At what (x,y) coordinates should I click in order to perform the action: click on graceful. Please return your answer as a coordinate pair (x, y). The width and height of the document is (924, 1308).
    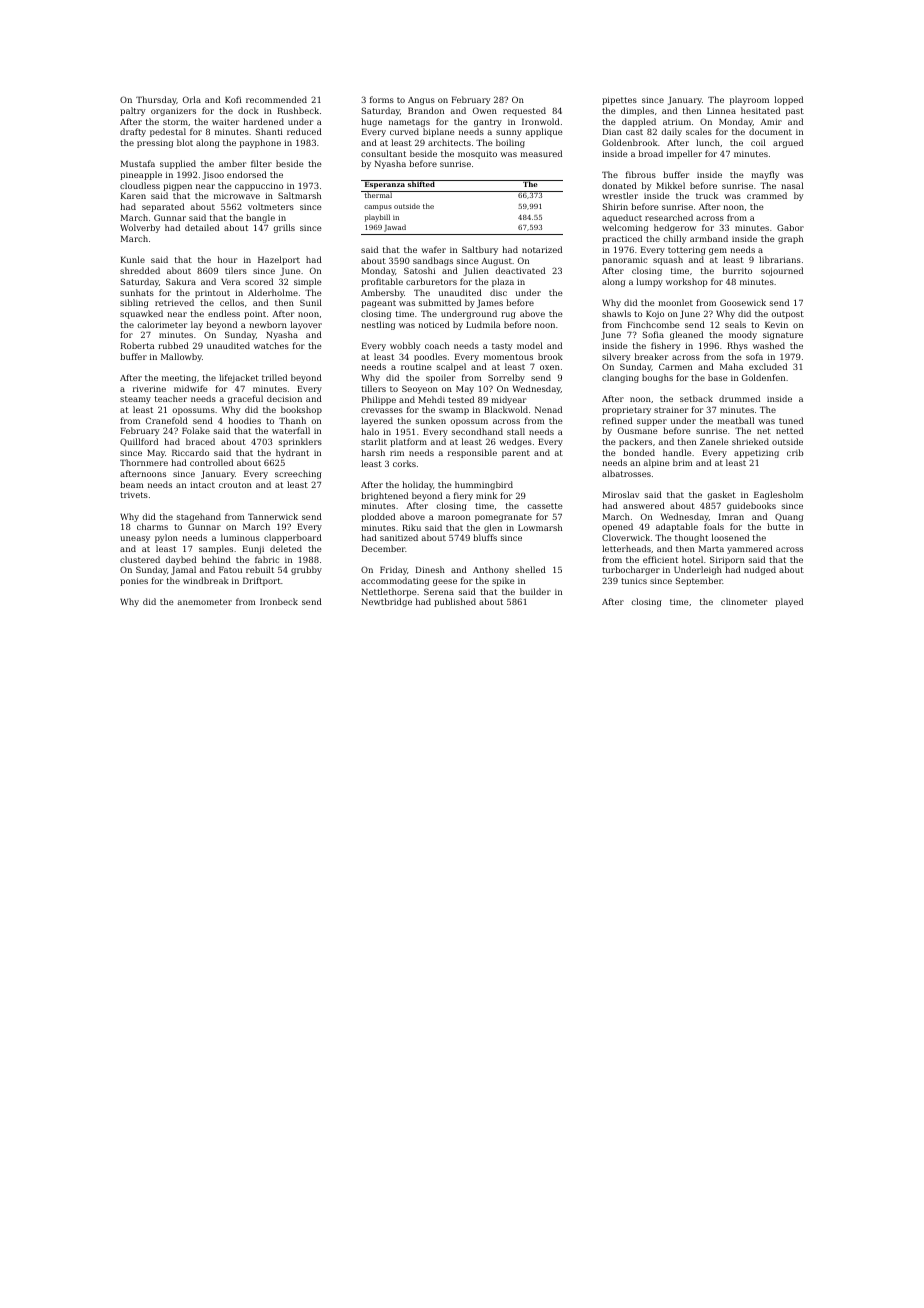
    Looking at the image, I should click on (245, 399).
